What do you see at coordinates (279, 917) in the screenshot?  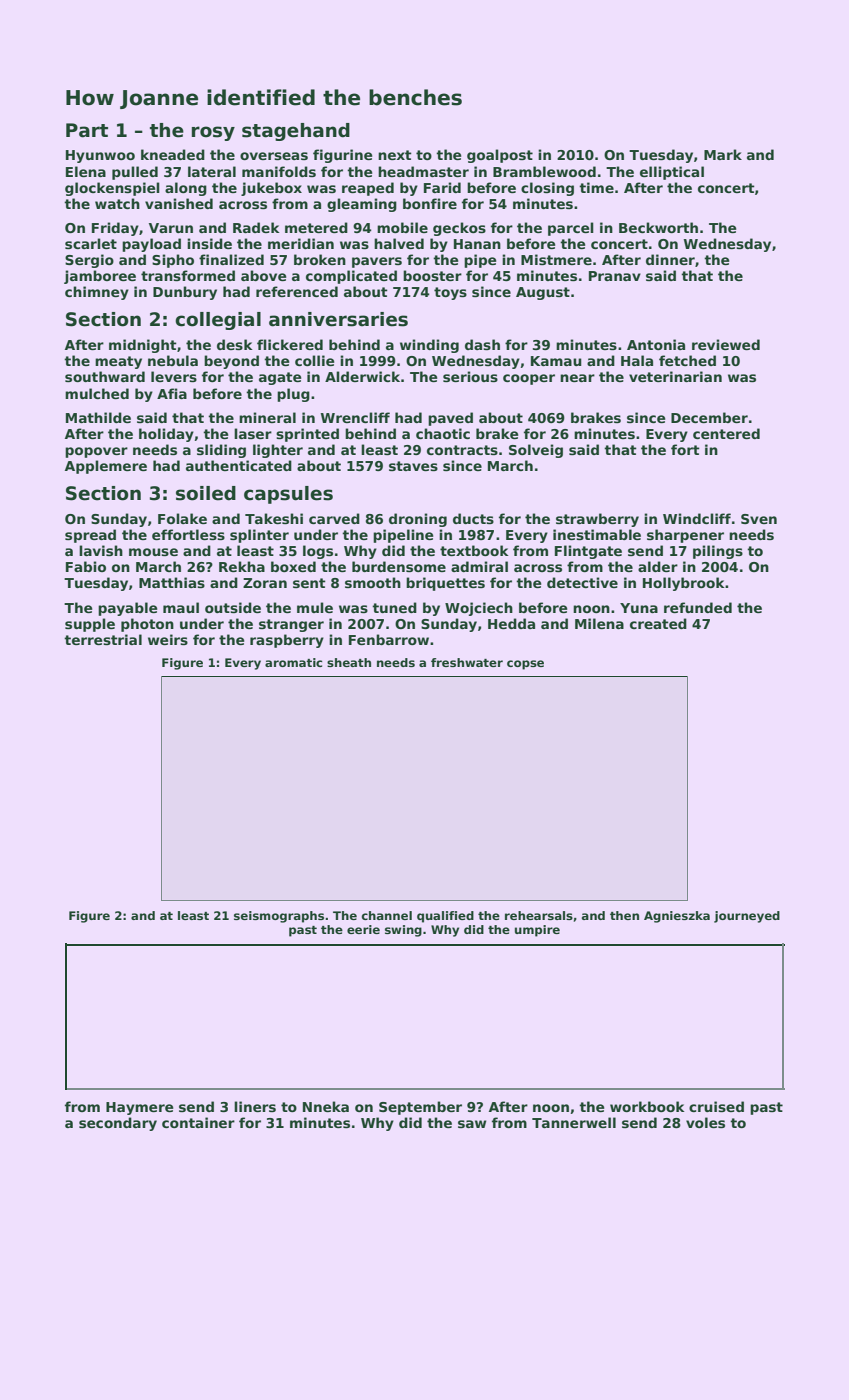 I see `seismographs` at bounding box center [279, 917].
